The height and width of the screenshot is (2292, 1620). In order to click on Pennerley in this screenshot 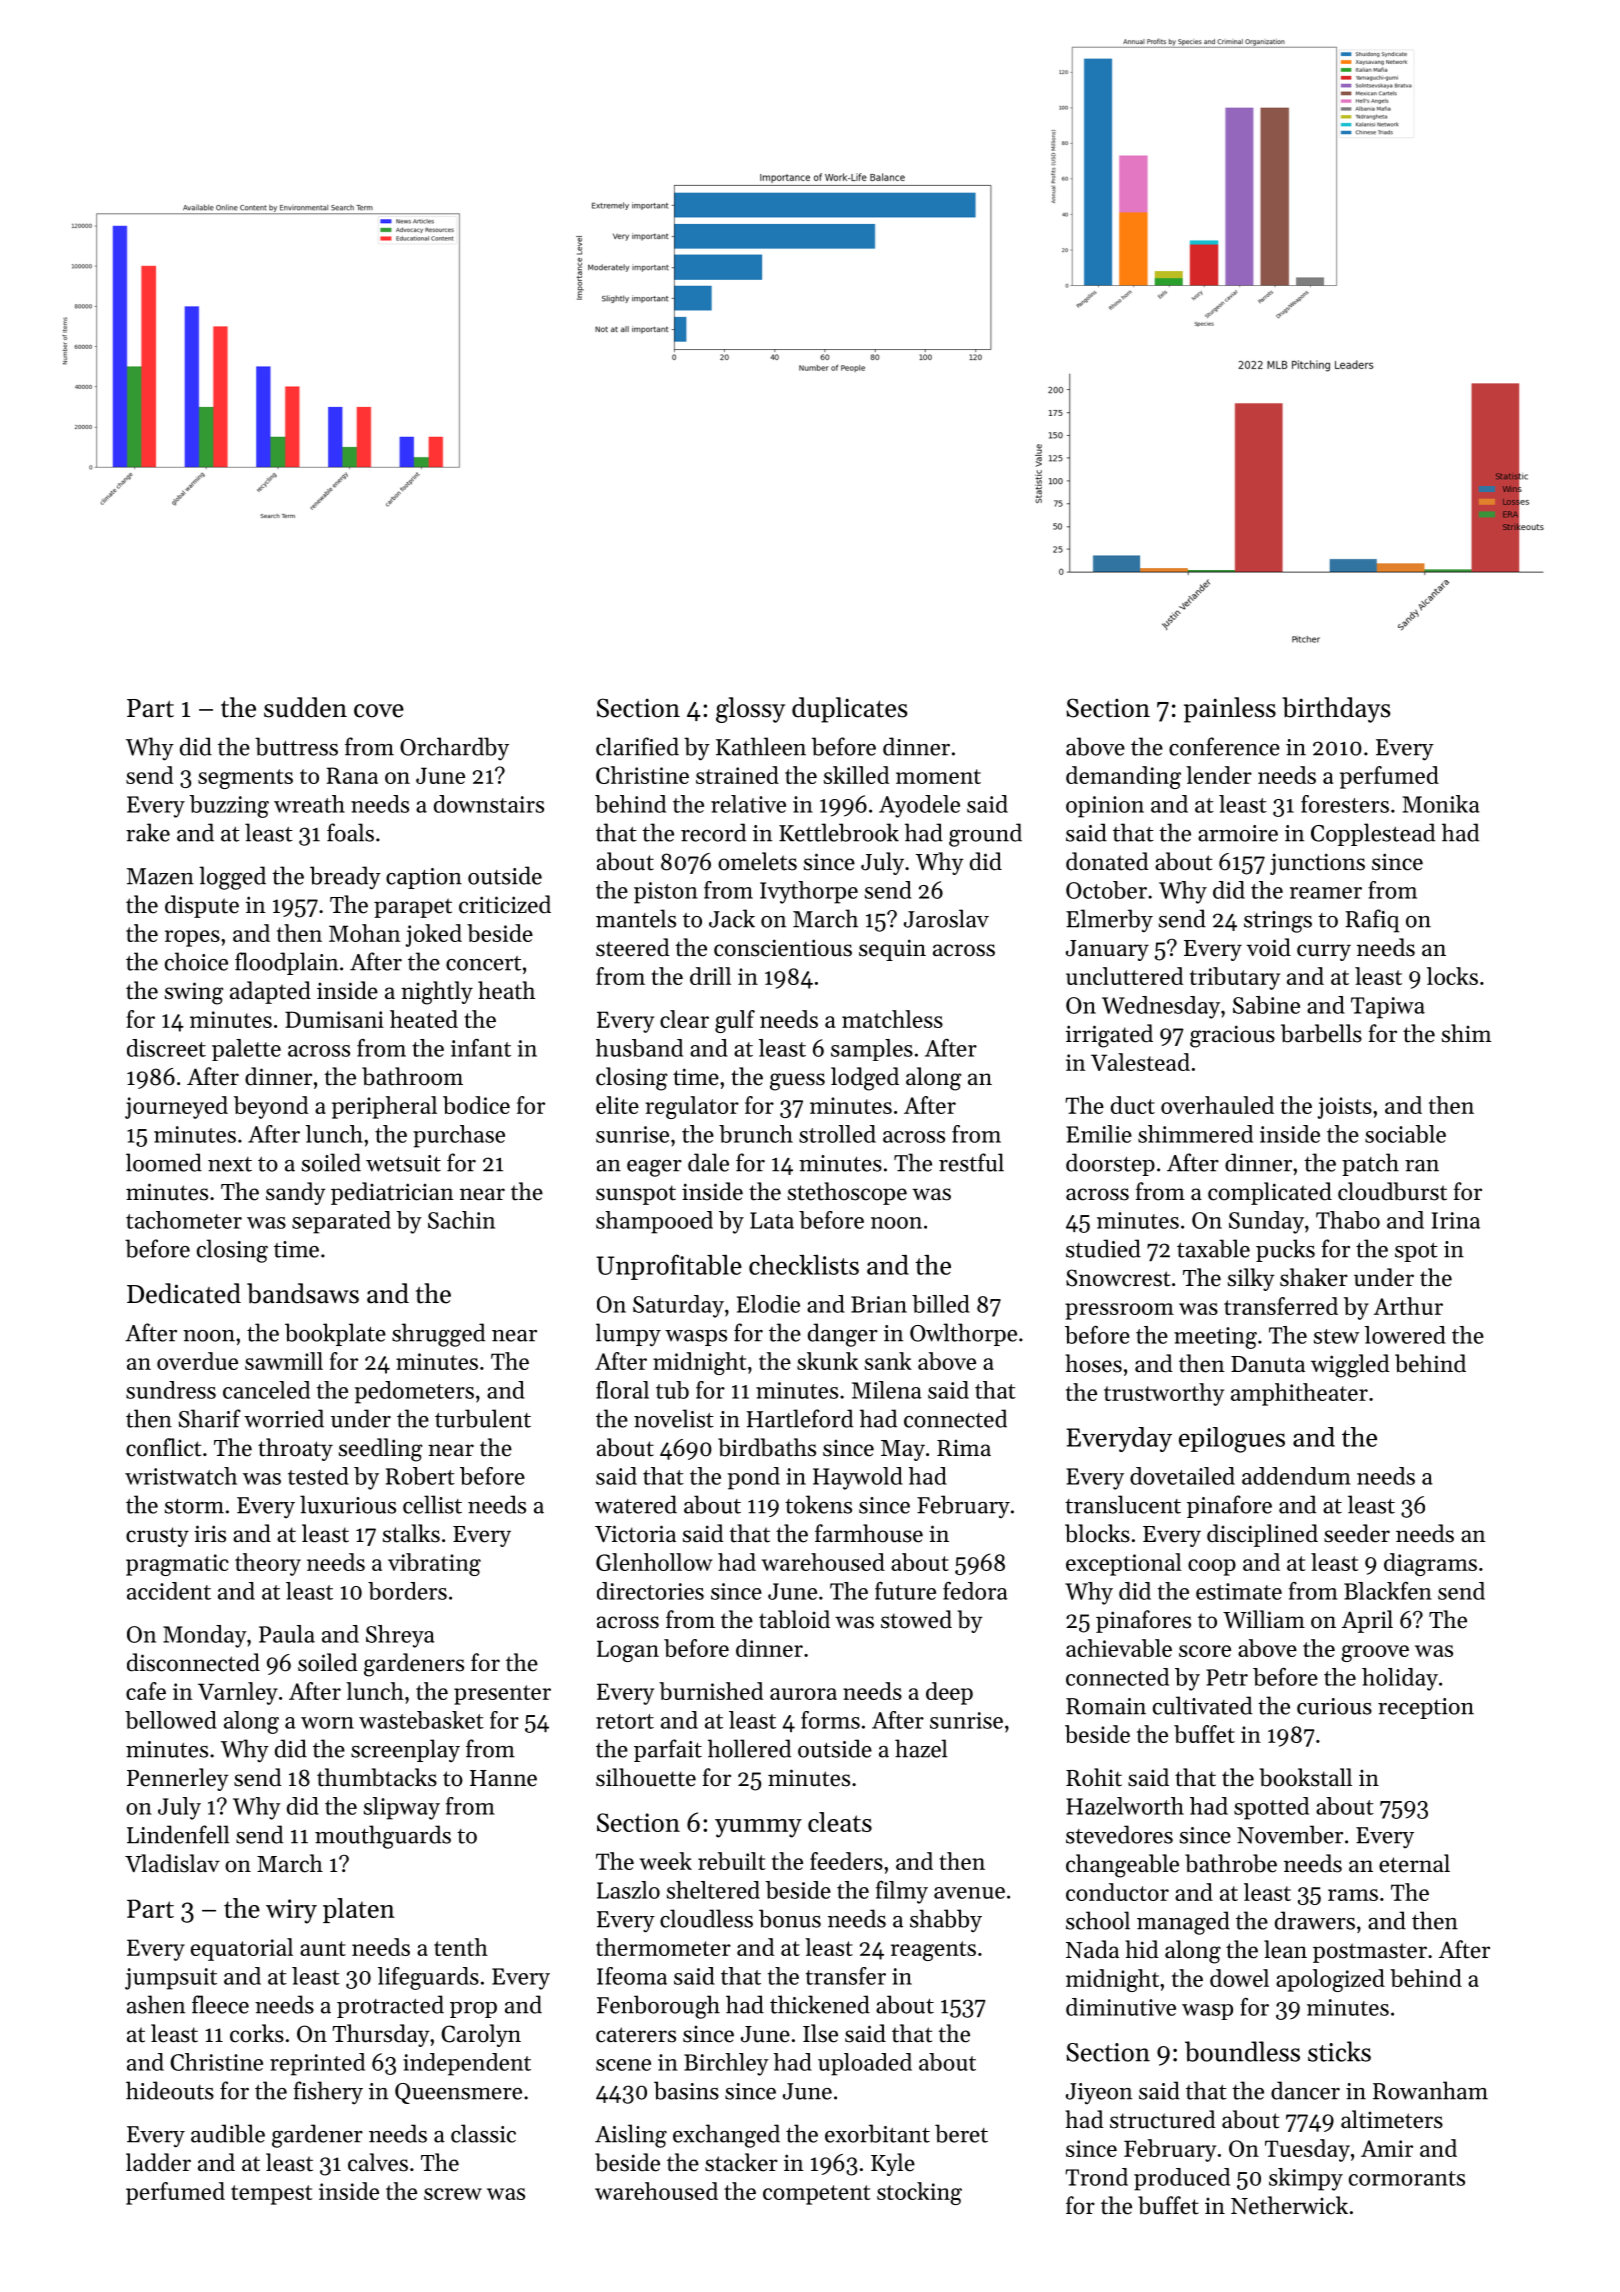, I will do `click(178, 1779)`.
